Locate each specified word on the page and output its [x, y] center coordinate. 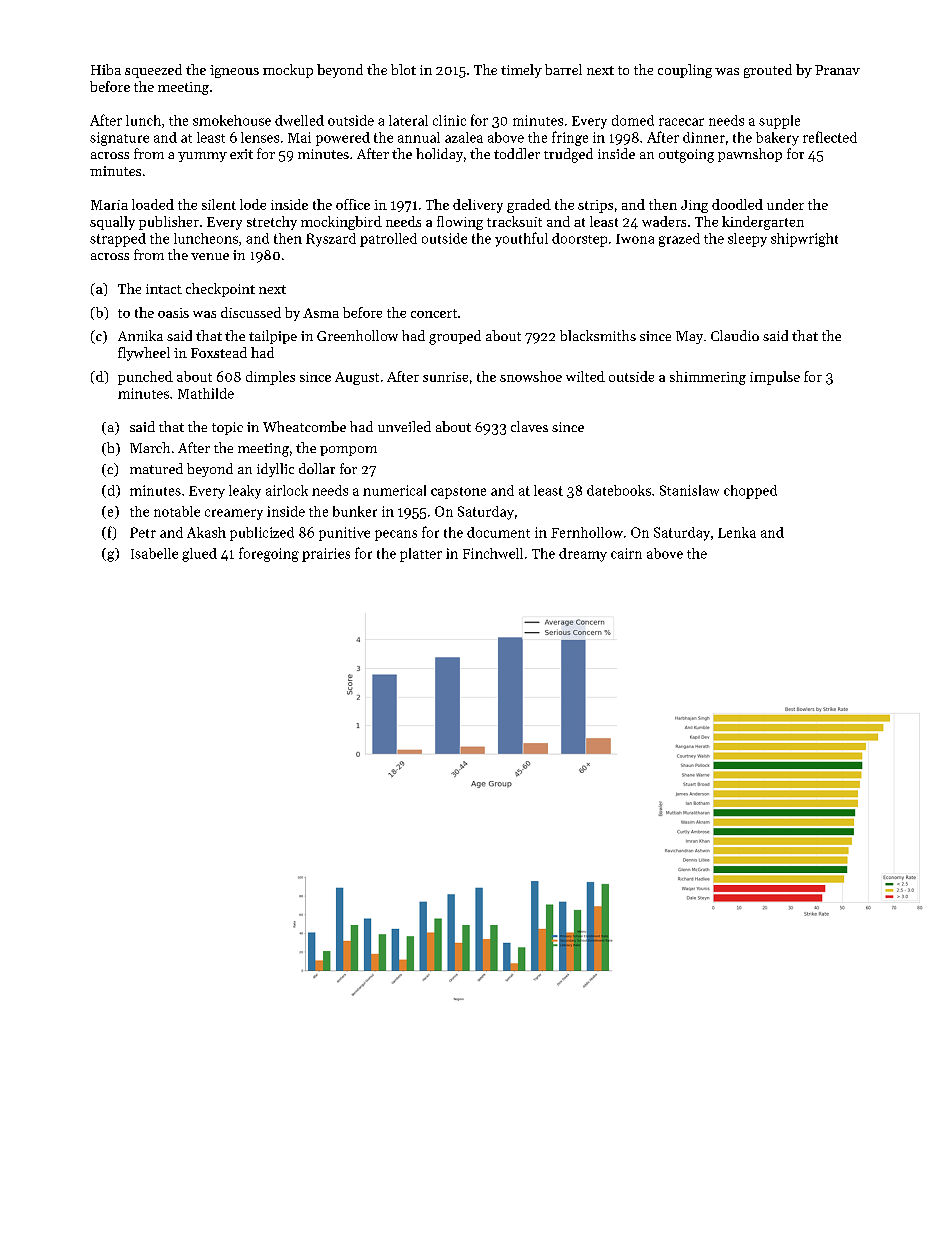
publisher [169, 223]
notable [177, 511]
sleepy [747, 240]
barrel [563, 69]
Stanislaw [689, 490]
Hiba [106, 69]
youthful [521, 239]
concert [434, 313]
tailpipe [273, 337]
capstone [458, 493]
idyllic [275, 470]
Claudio [735, 335]
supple [779, 122]
